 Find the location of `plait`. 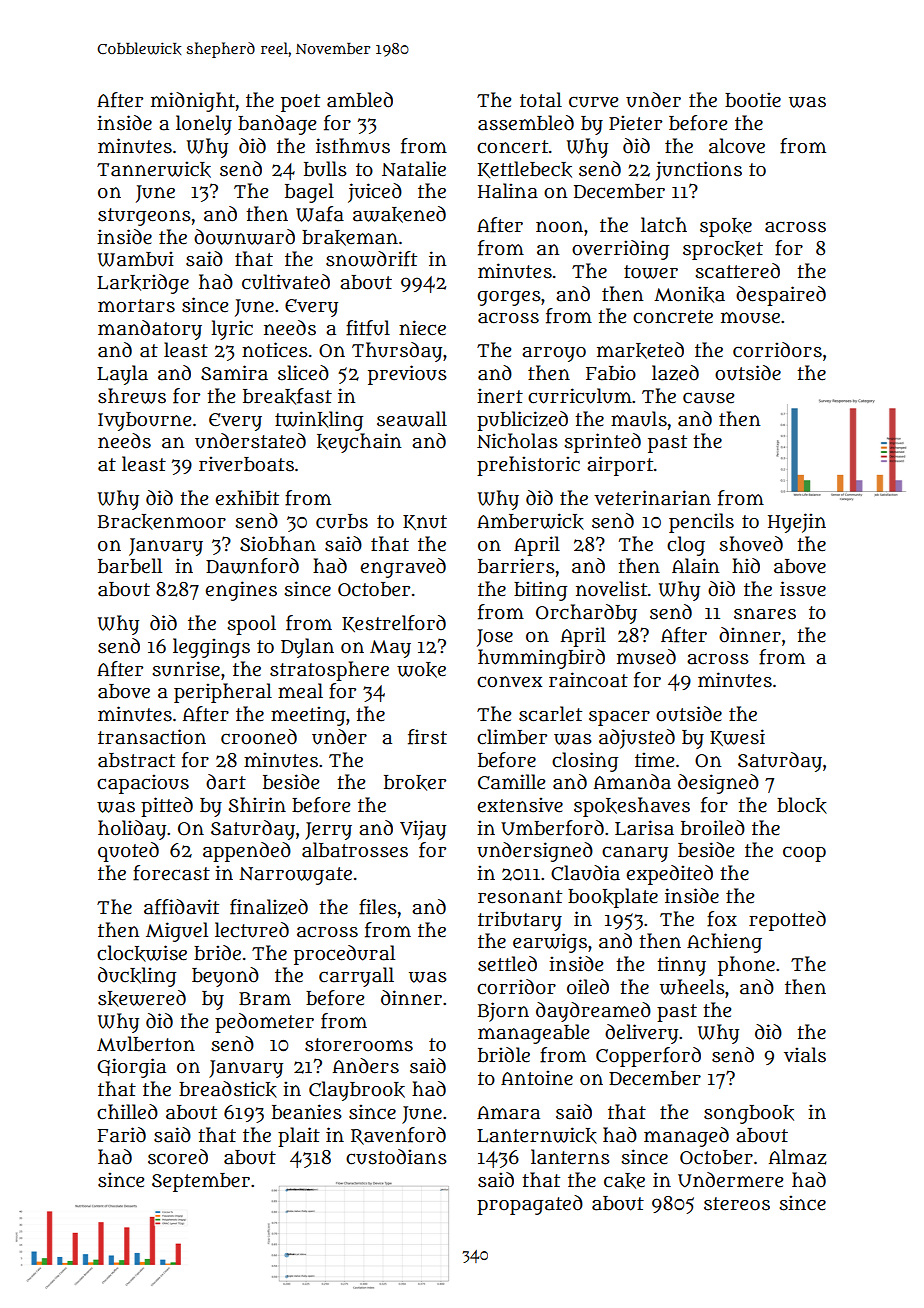

plait is located at coordinates (299, 1137).
